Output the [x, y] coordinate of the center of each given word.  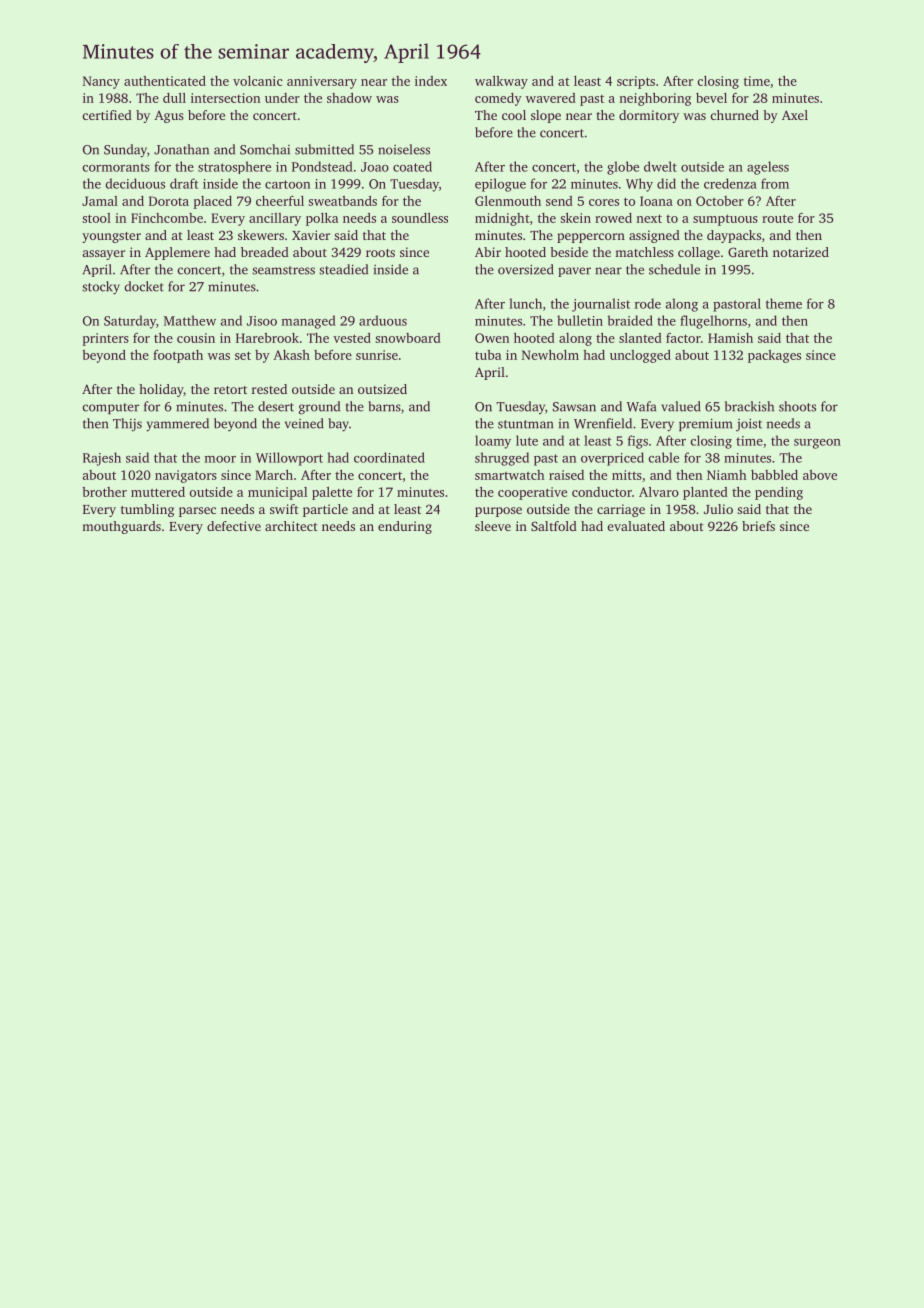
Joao [375, 167]
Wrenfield [603, 423]
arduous [383, 320]
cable [663, 457]
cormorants [116, 167]
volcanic [257, 81]
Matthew [190, 320]
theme [784, 303]
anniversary [322, 82]
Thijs [127, 425]
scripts [636, 82]
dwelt [660, 166]
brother [104, 492]
